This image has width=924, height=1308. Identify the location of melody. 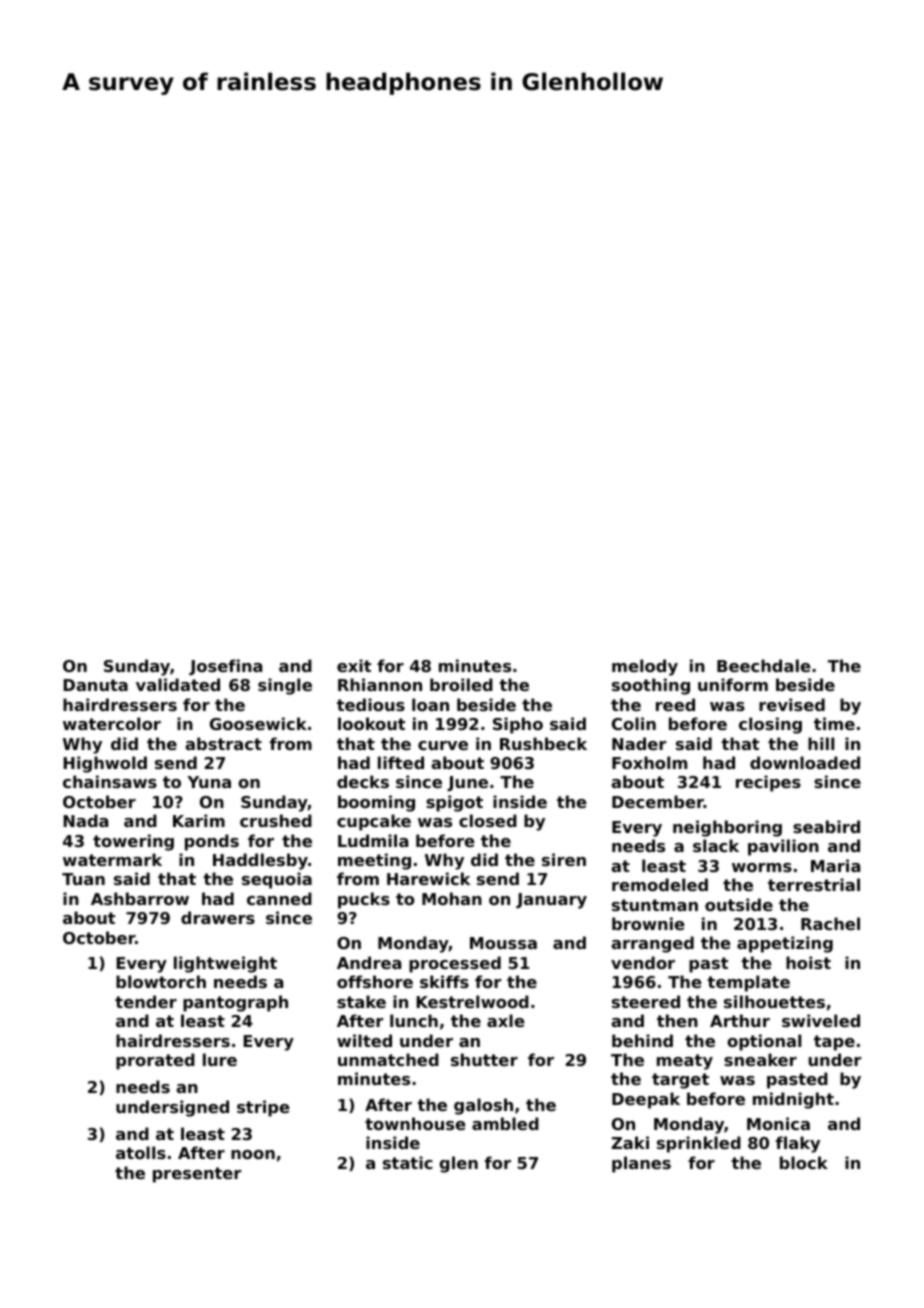
(645, 667).
